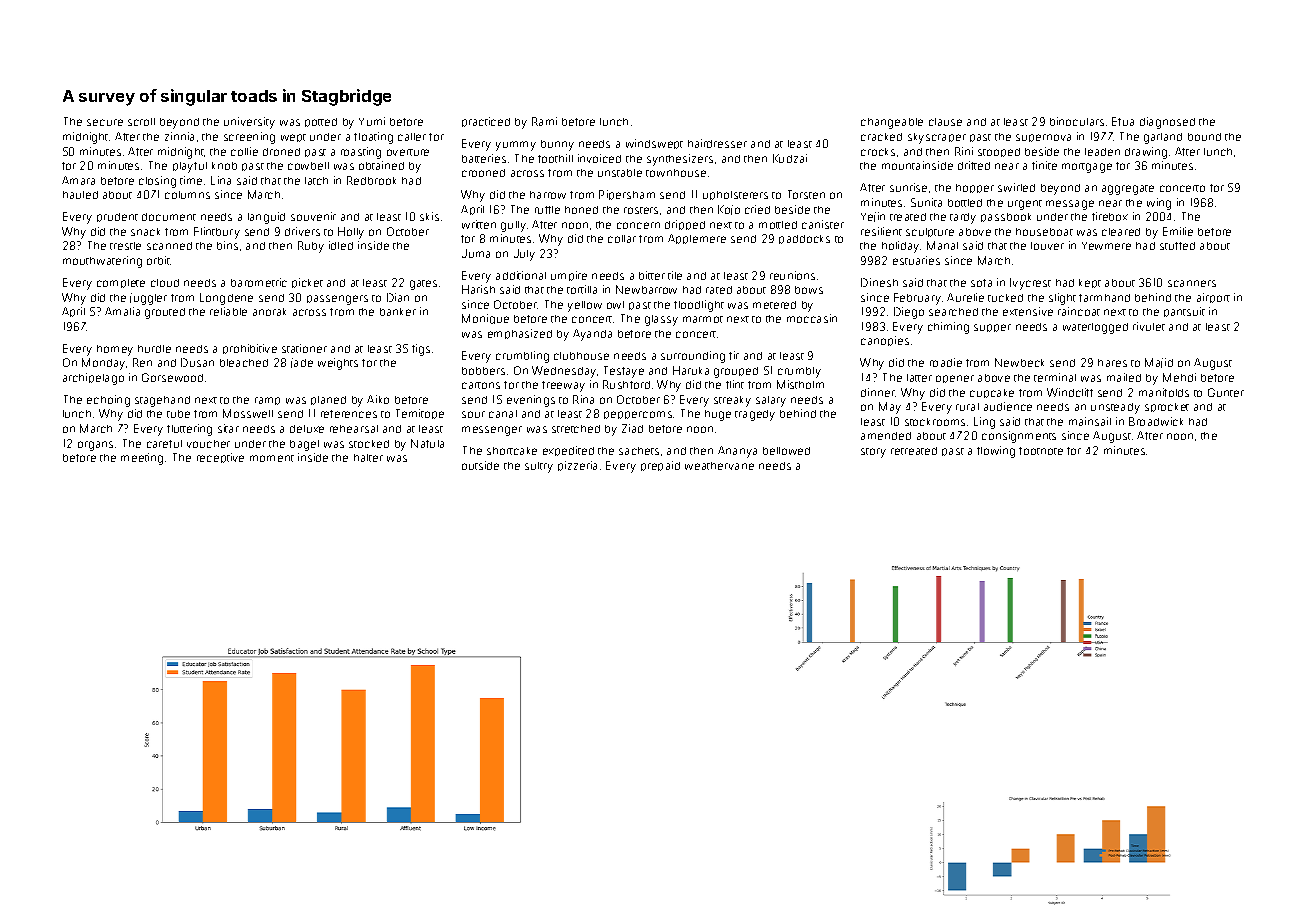 Image resolution: width=1308 pixels, height=924 pixels. I want to click on Efua, so click(1123, 121).
